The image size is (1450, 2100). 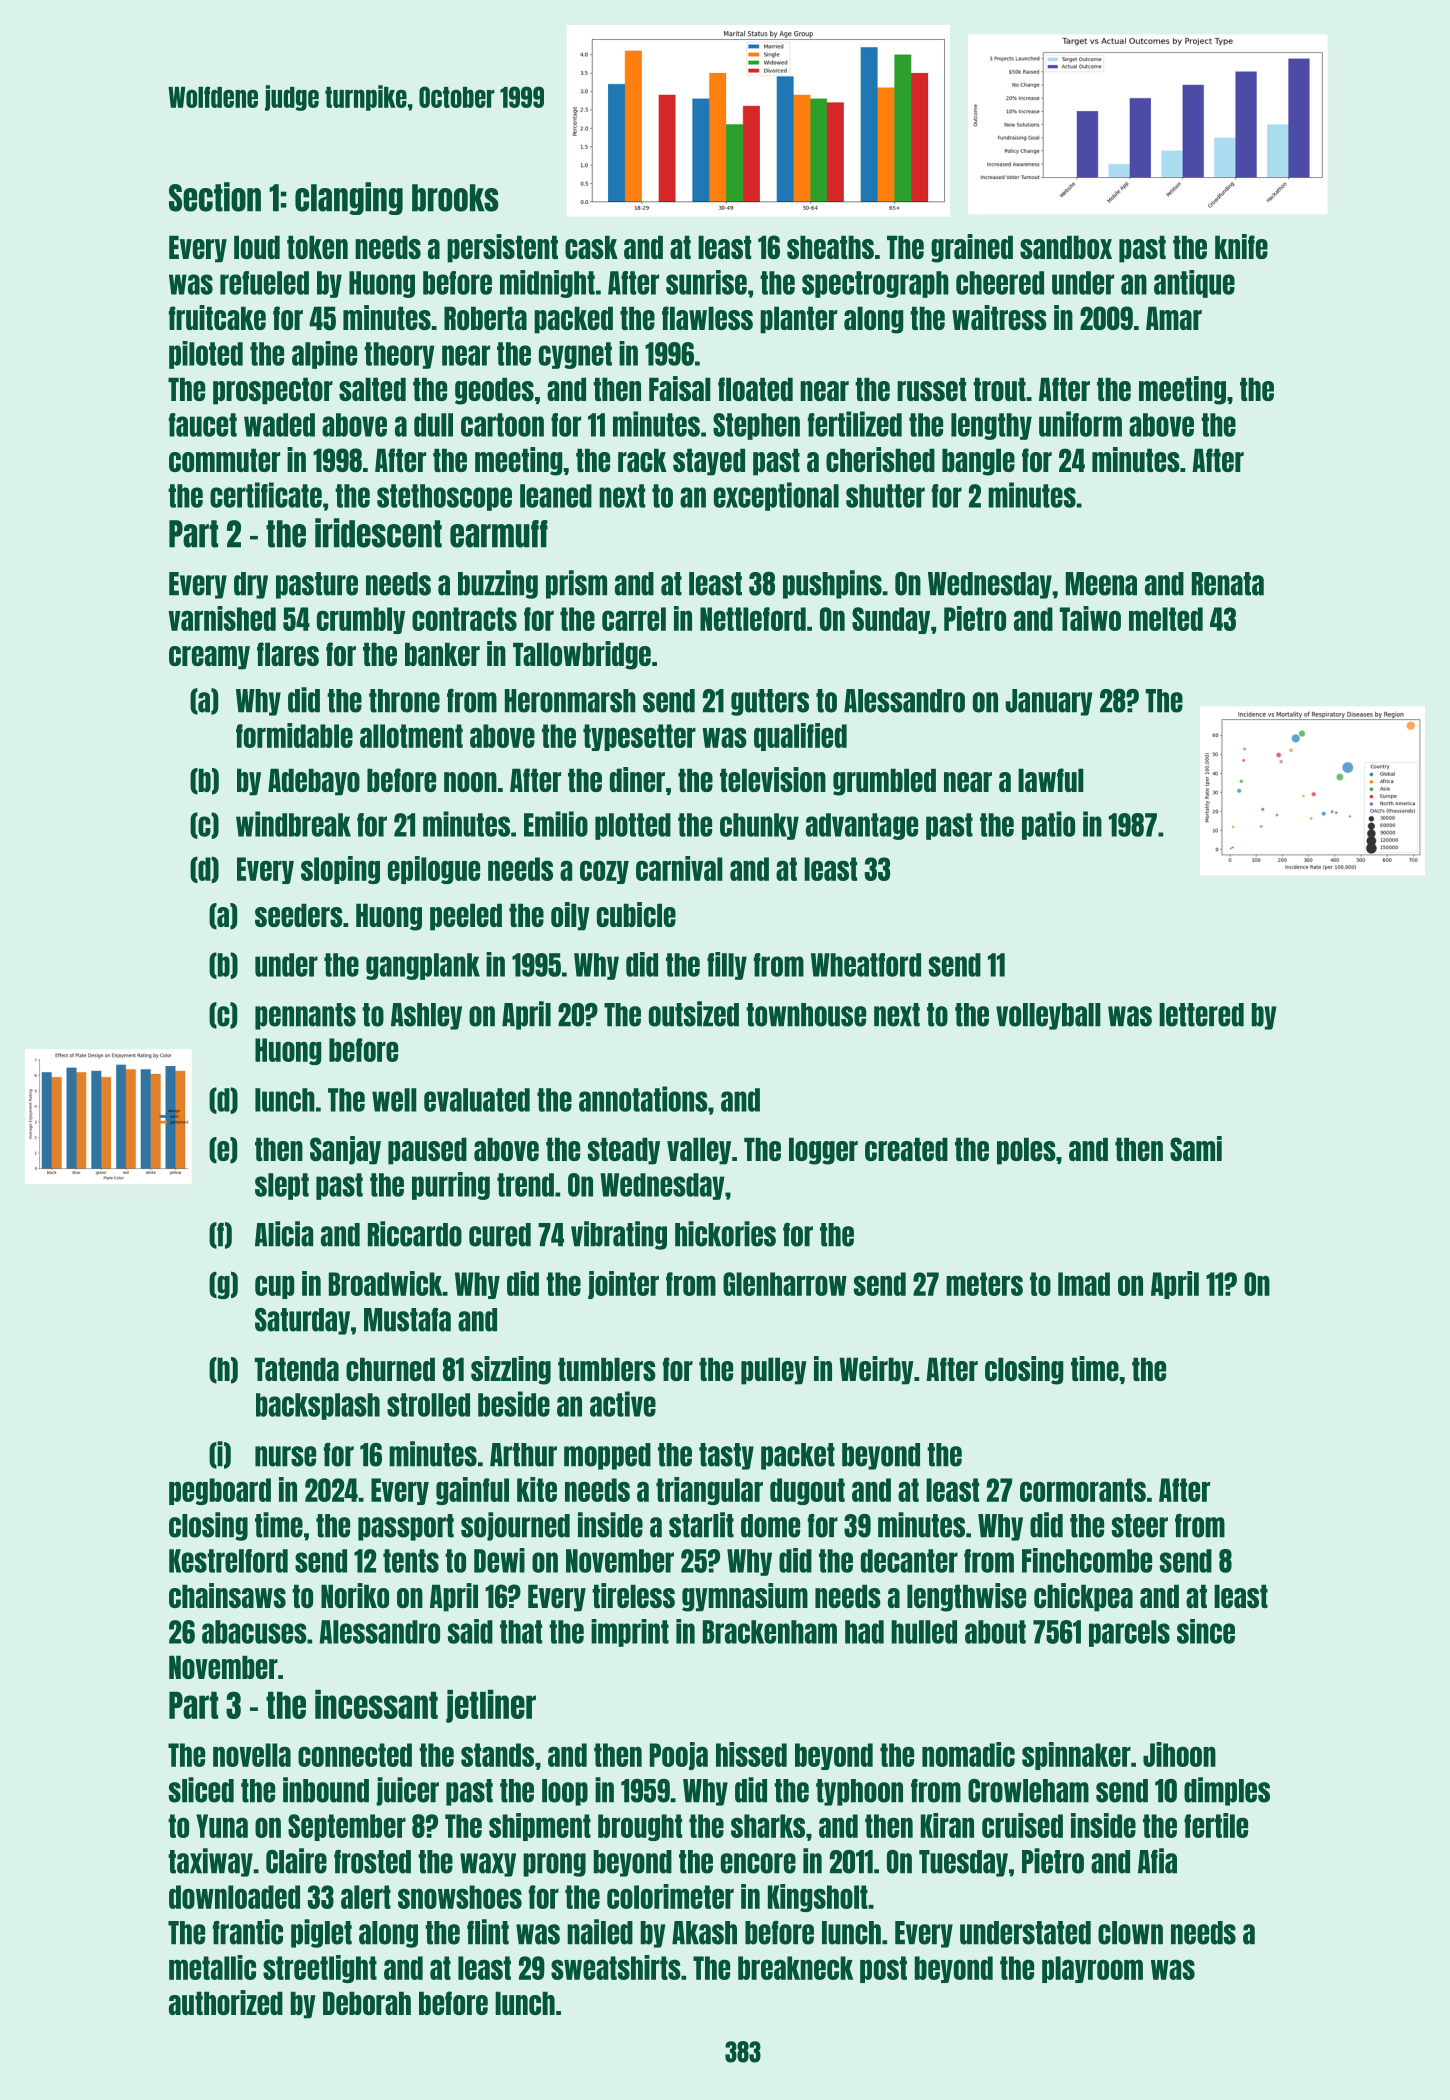 What do you see at coordinates (630, 1633) in the page?
I see `imprint` at bounding box center [630, 1633].
